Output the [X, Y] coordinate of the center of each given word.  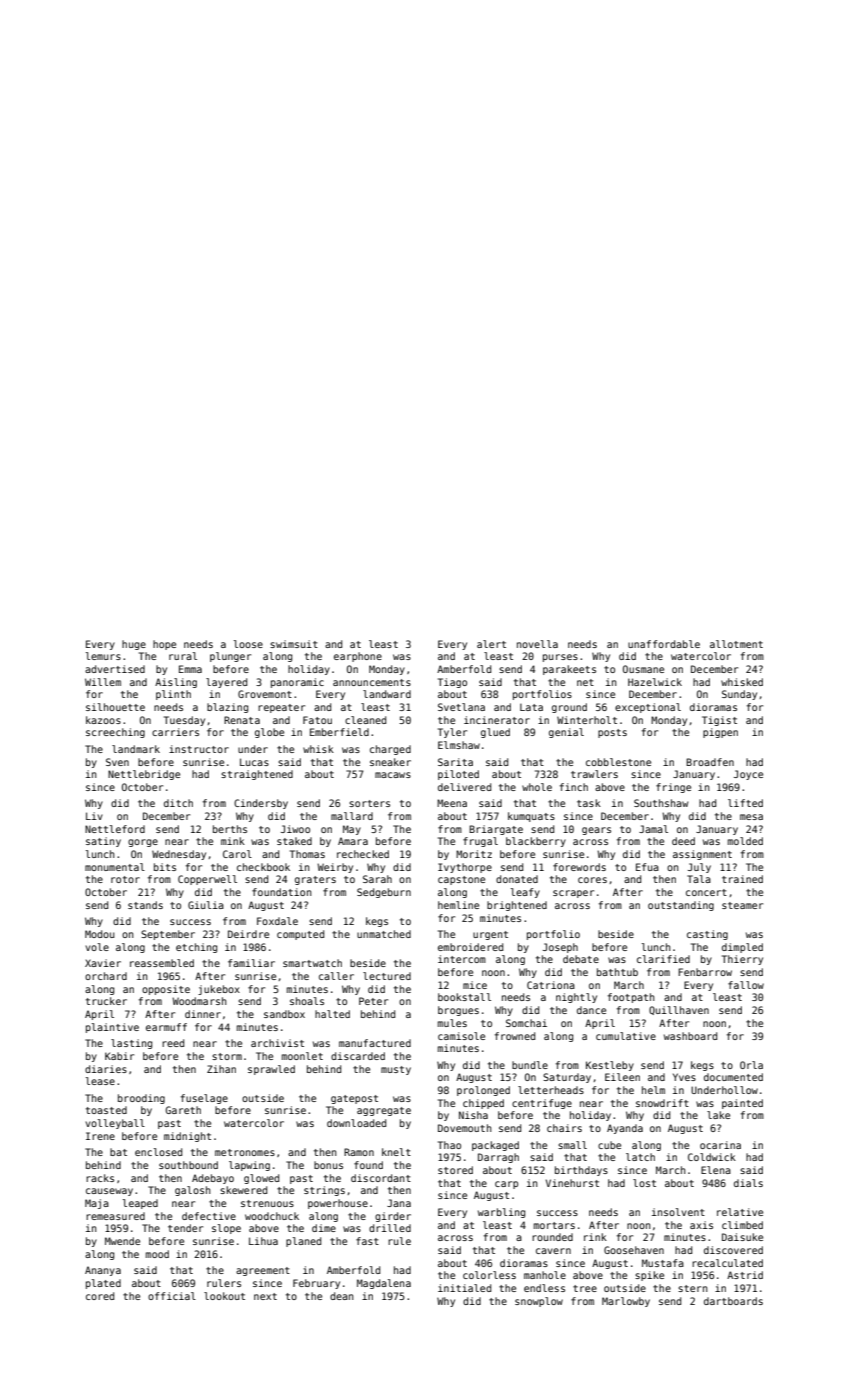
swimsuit [294, 644]
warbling [501, 1213]
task [589, 803]
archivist [277, 1043]
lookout [224, 1296]
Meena [452, 803]
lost [644, 1183]
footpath [631, 998]
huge [134, 645]
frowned [515, 1036]
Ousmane [643, 669]
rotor [125, 879]
